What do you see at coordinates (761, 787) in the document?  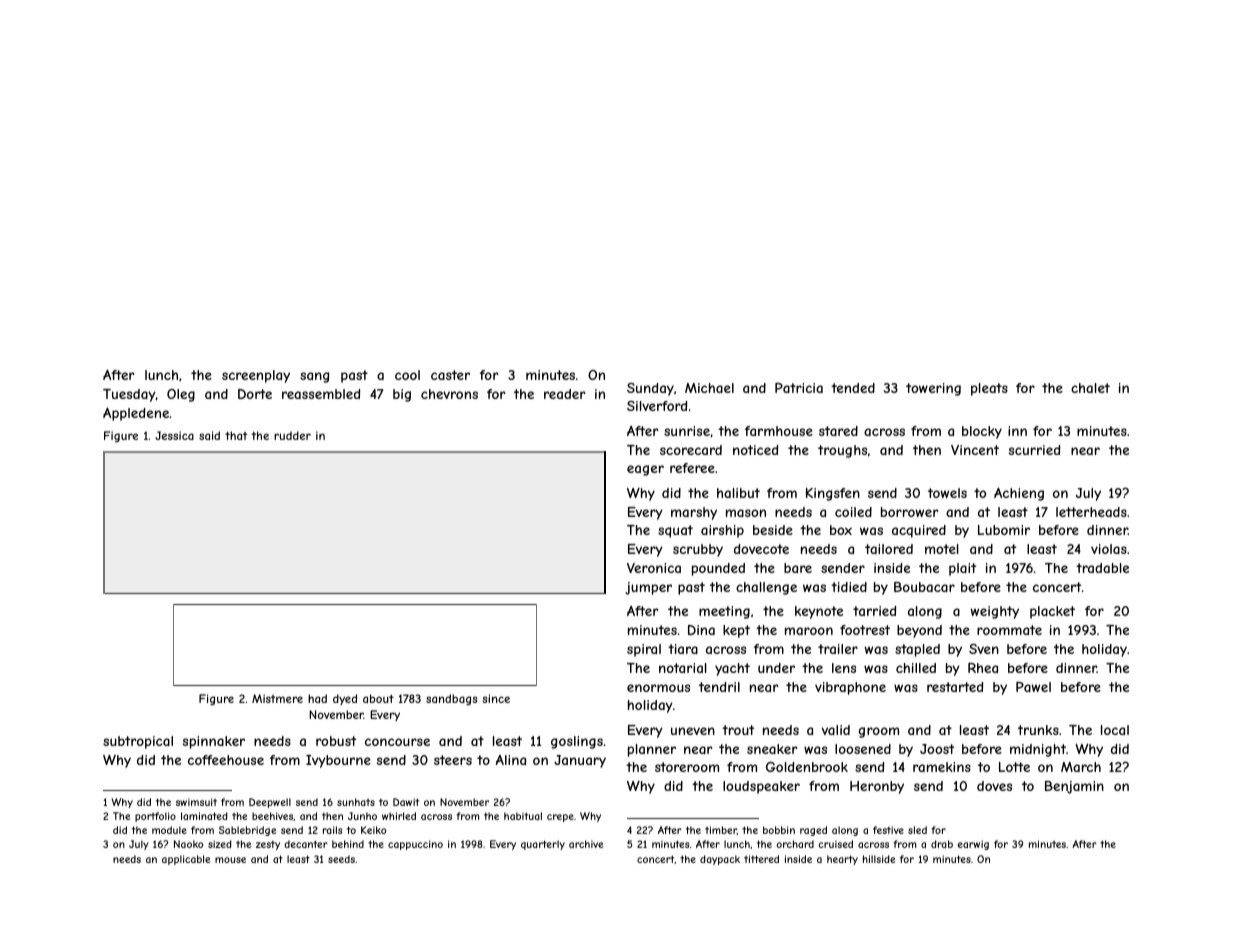 I see `loudspeaker` at bounding box center [761, 787].
